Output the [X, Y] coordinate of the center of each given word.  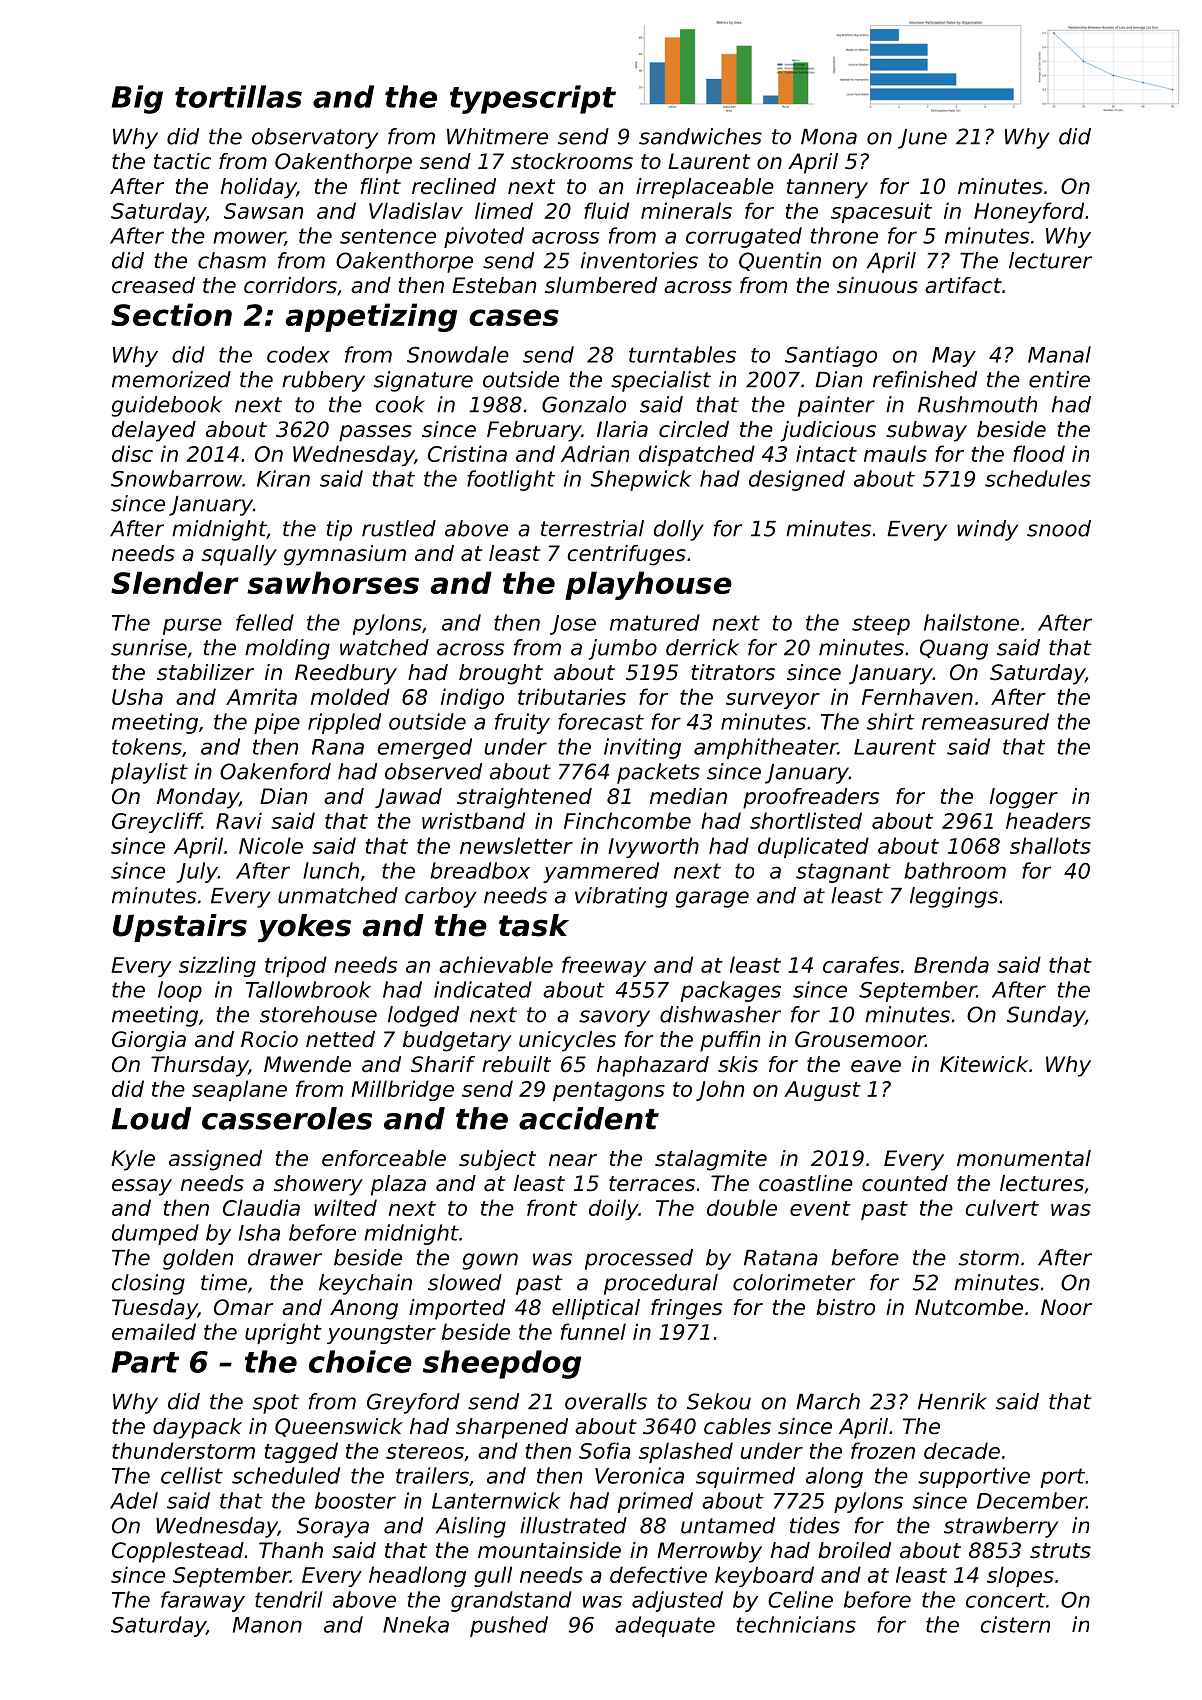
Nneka [416, 1624]
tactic [182, 161]
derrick [702, 647]
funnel [593, 1331]
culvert [1002, 1207]
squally [239, 555]
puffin [730, 1041]
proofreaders [811, 798]
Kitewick [984, 1064]
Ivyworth [653, 847]
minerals [686, 210]
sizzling [217, 966]
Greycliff [157, 822]
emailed [154, 1331]
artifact [963, 285]
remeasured [985, 721]
